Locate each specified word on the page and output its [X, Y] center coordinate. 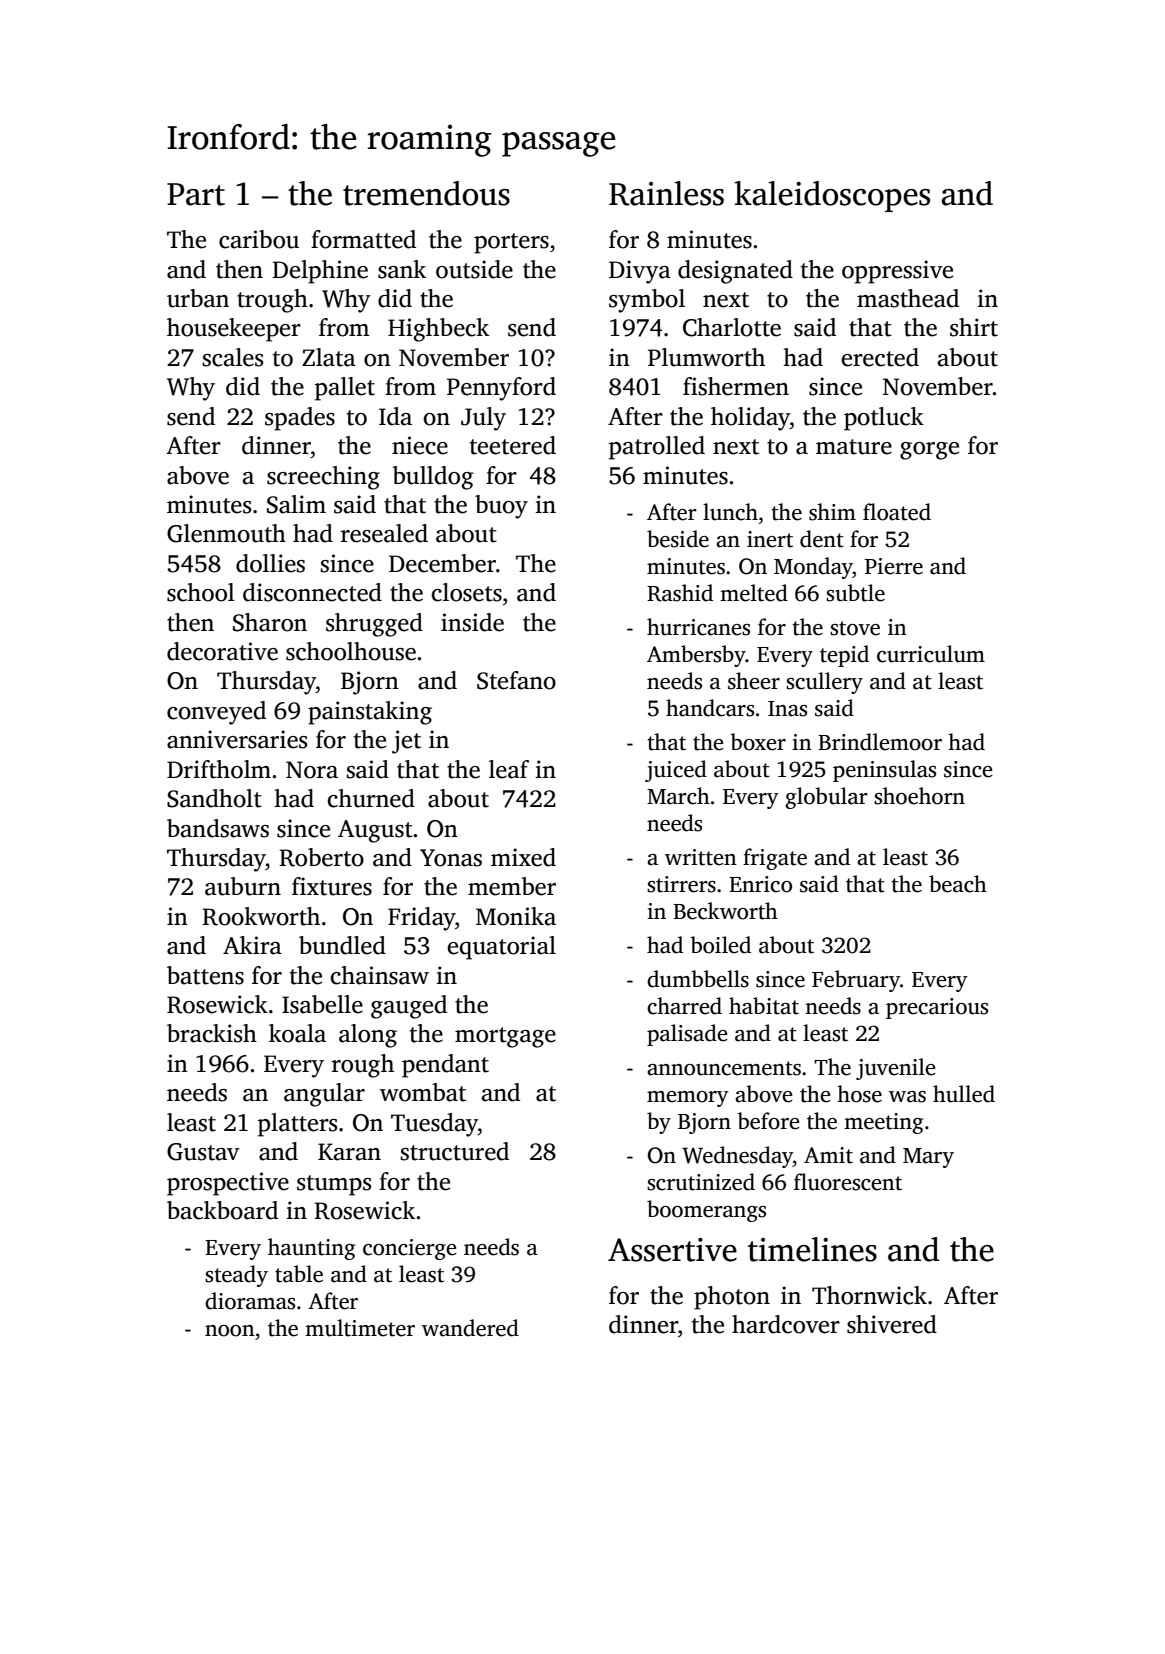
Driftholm [219, 769]
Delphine [320, 272]
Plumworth [706, 357]
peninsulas [884, 771]
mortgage [505, 1037]
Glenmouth [226, 533]
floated [897, 512]
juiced [676, 771]
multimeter [360, 1328]
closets [466, 592]
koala [297, 1033]
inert [770, 539]
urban [198, 298]
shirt [974, 327]
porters [511, 243]
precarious [937, 1008]
